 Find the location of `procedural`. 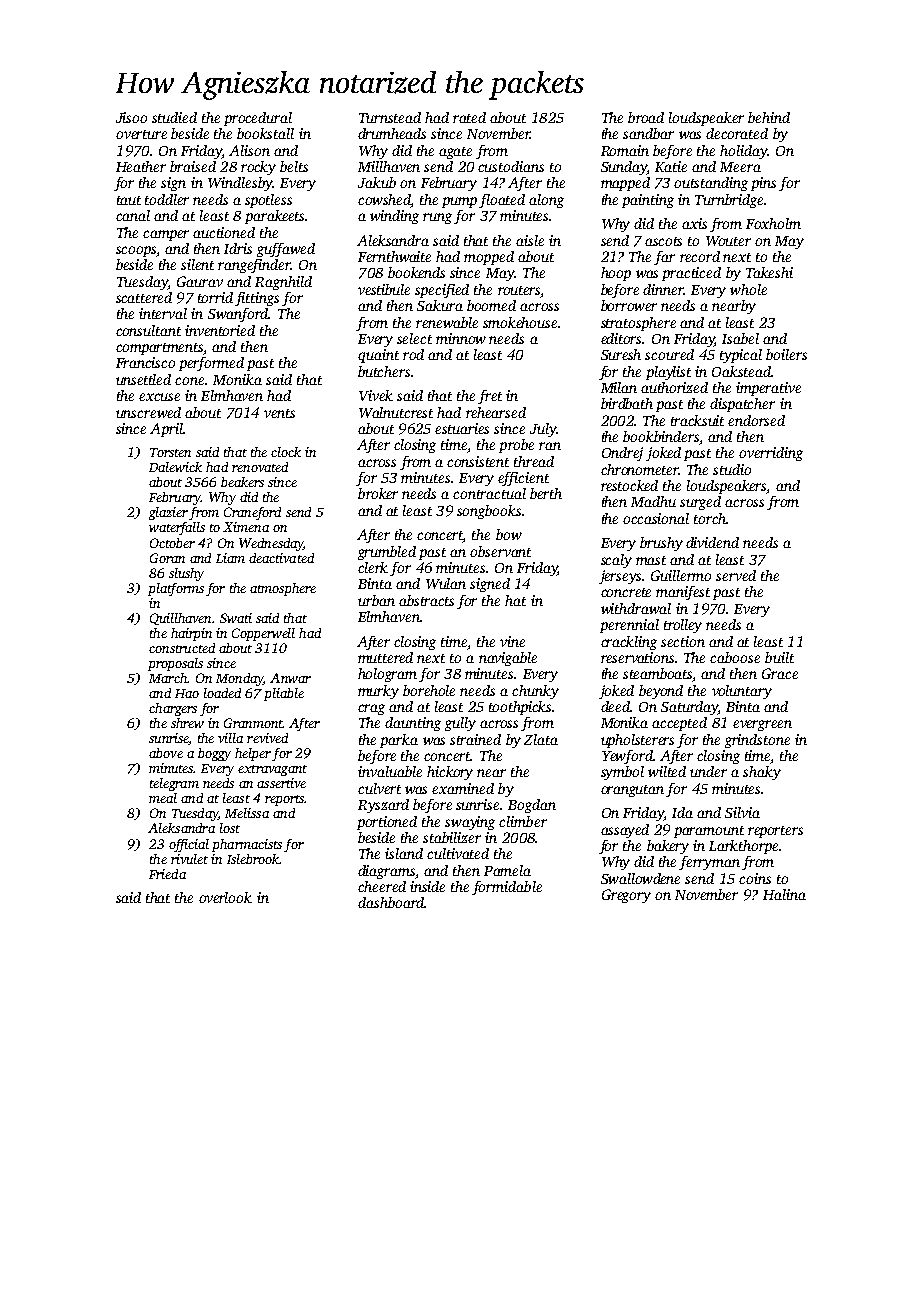

procedural is located at coordinates (258, 119).
